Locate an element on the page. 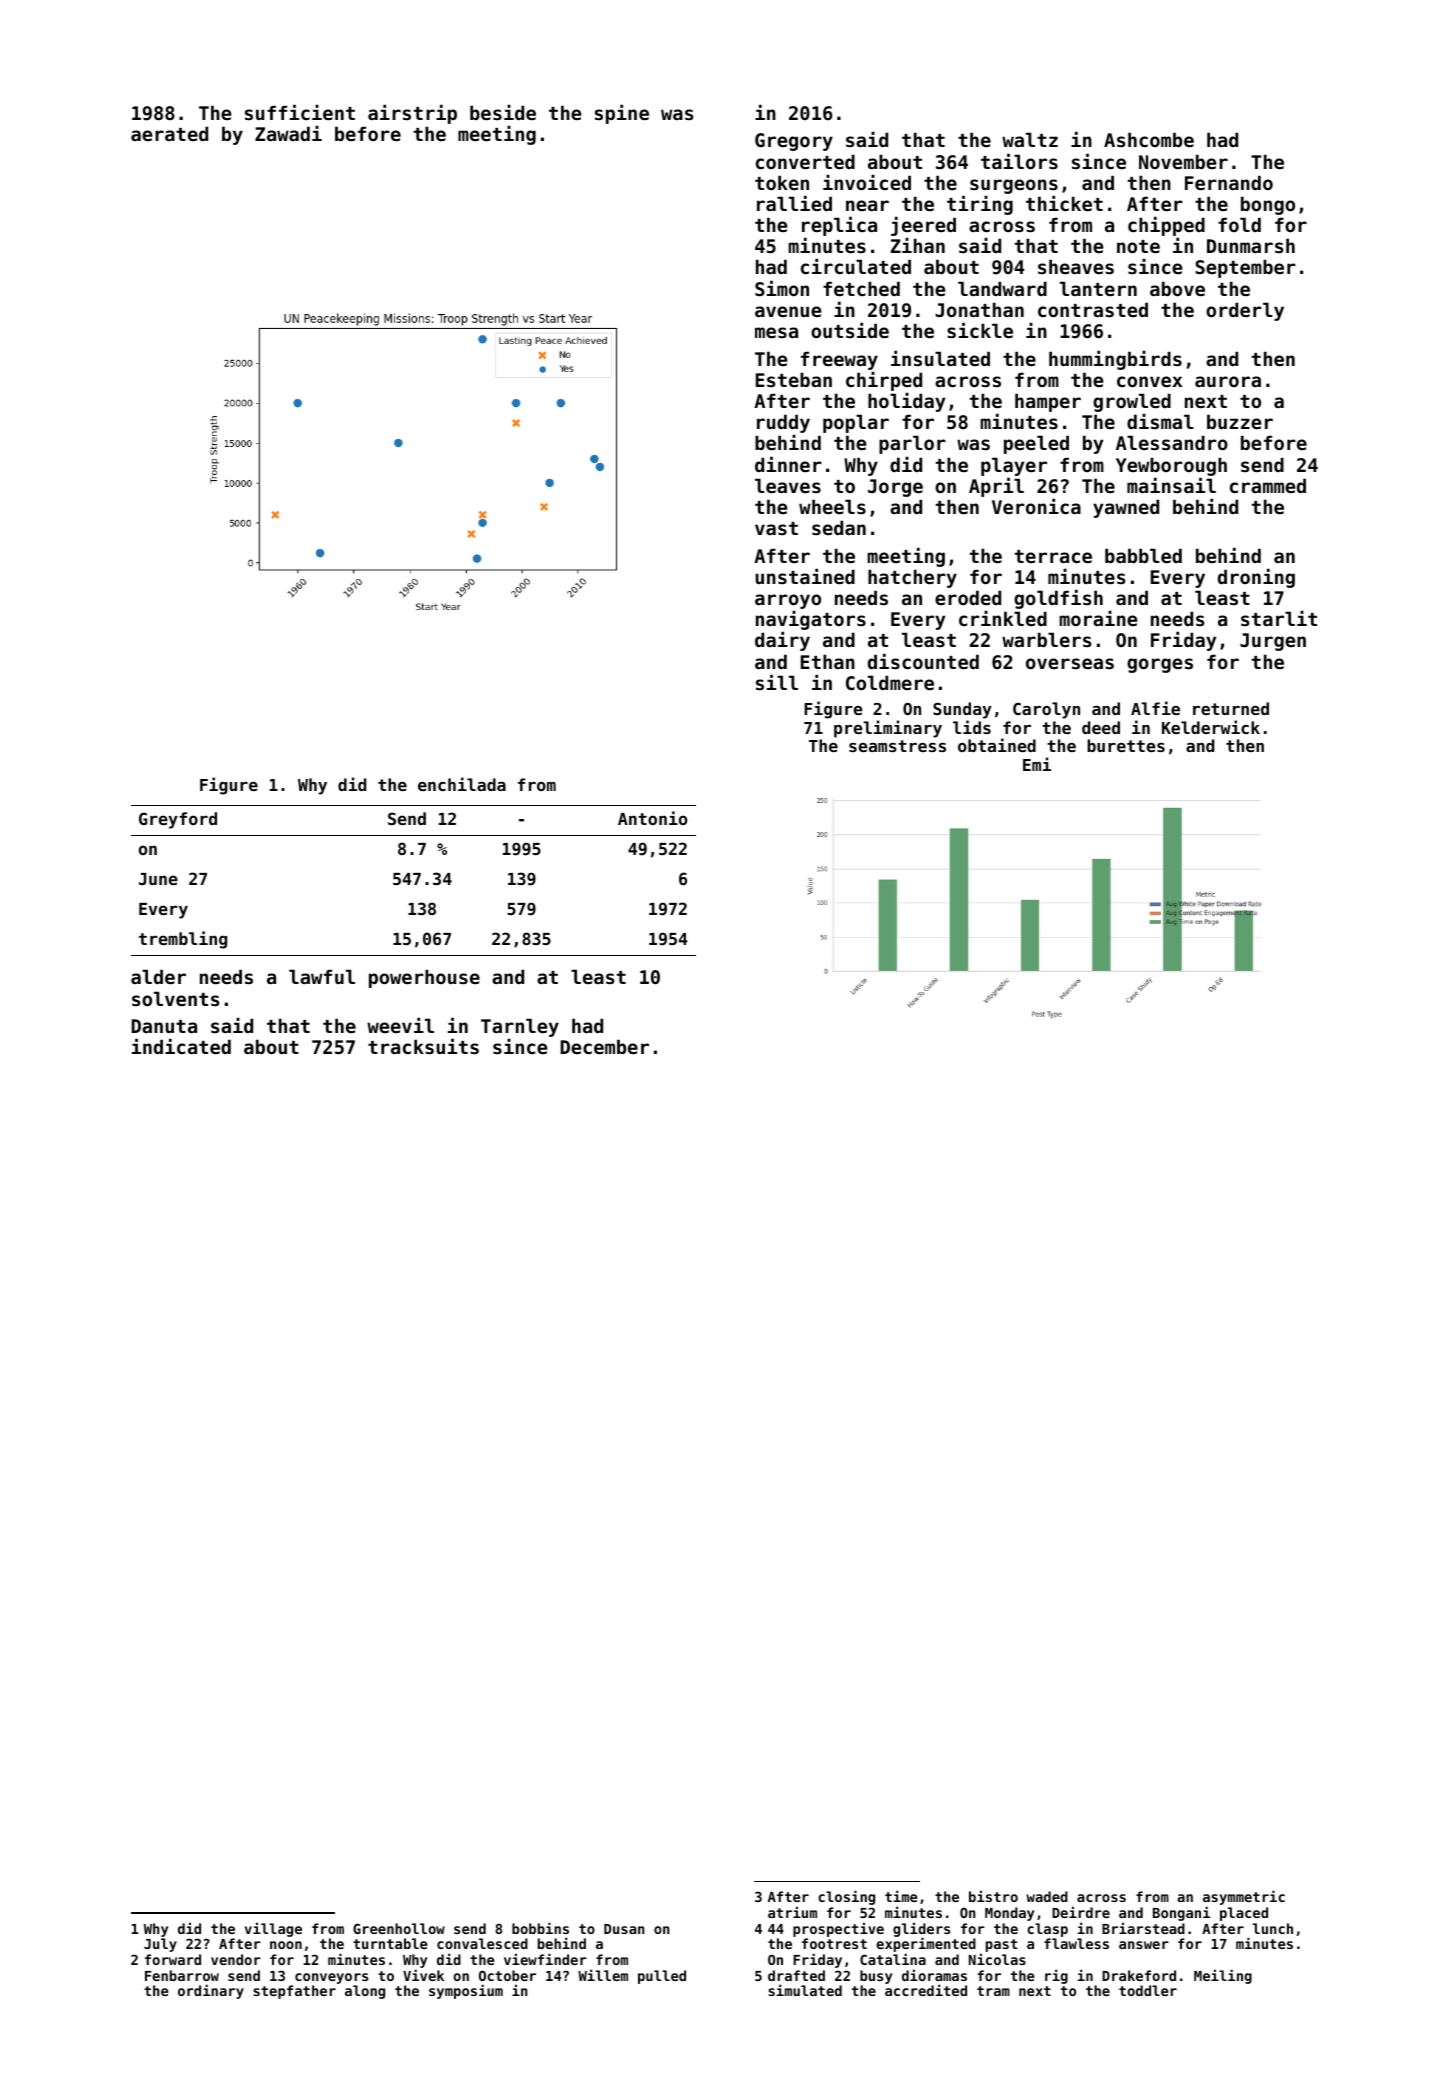 This document has height=2100, width=1450. Simon is located at coordinates (782, 288).
